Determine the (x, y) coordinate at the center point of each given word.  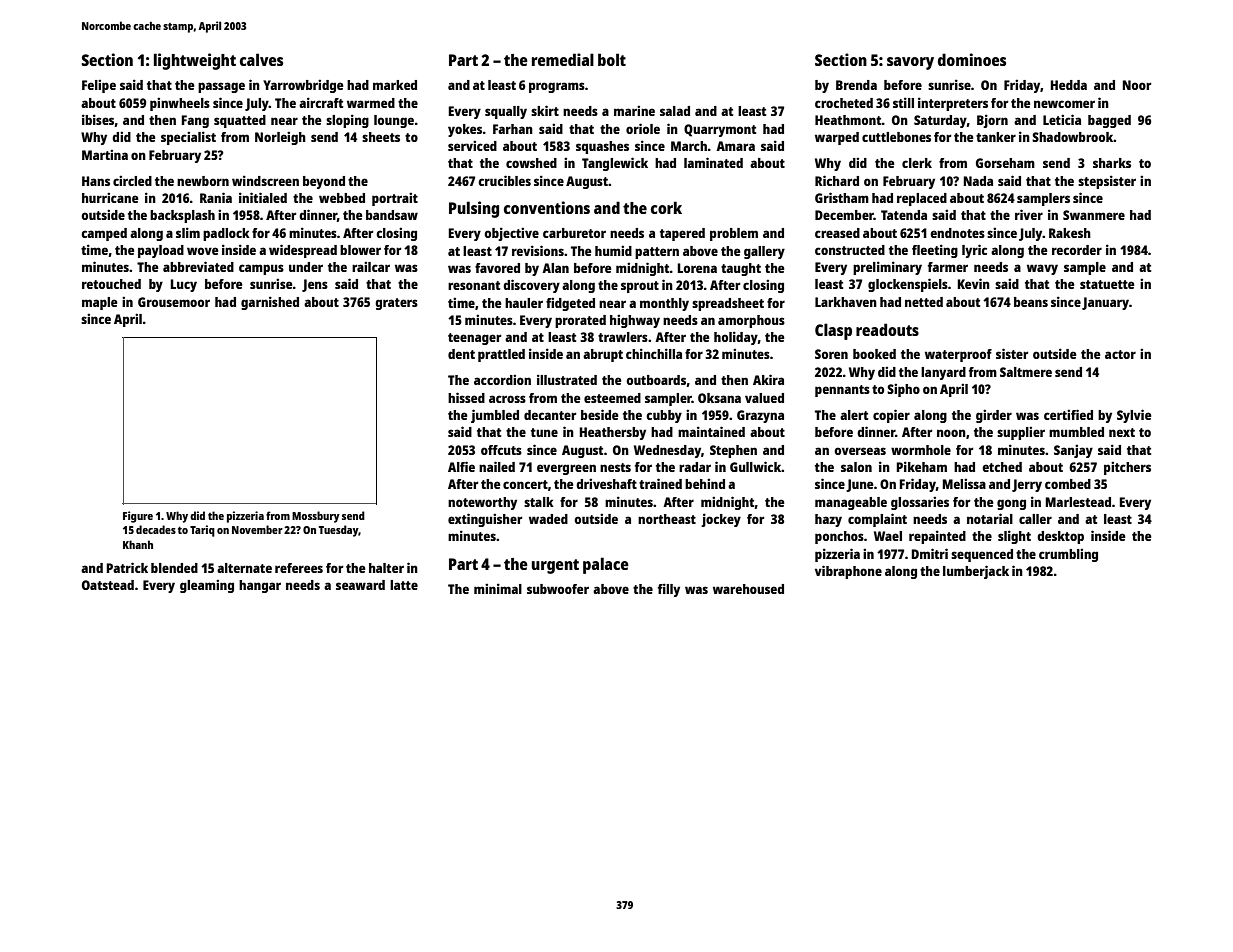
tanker (996, 137)
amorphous (751, 321)
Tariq (202, 531)
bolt (612, 59)
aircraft (321, 102)
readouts (887, 329)
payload (161, 251)
